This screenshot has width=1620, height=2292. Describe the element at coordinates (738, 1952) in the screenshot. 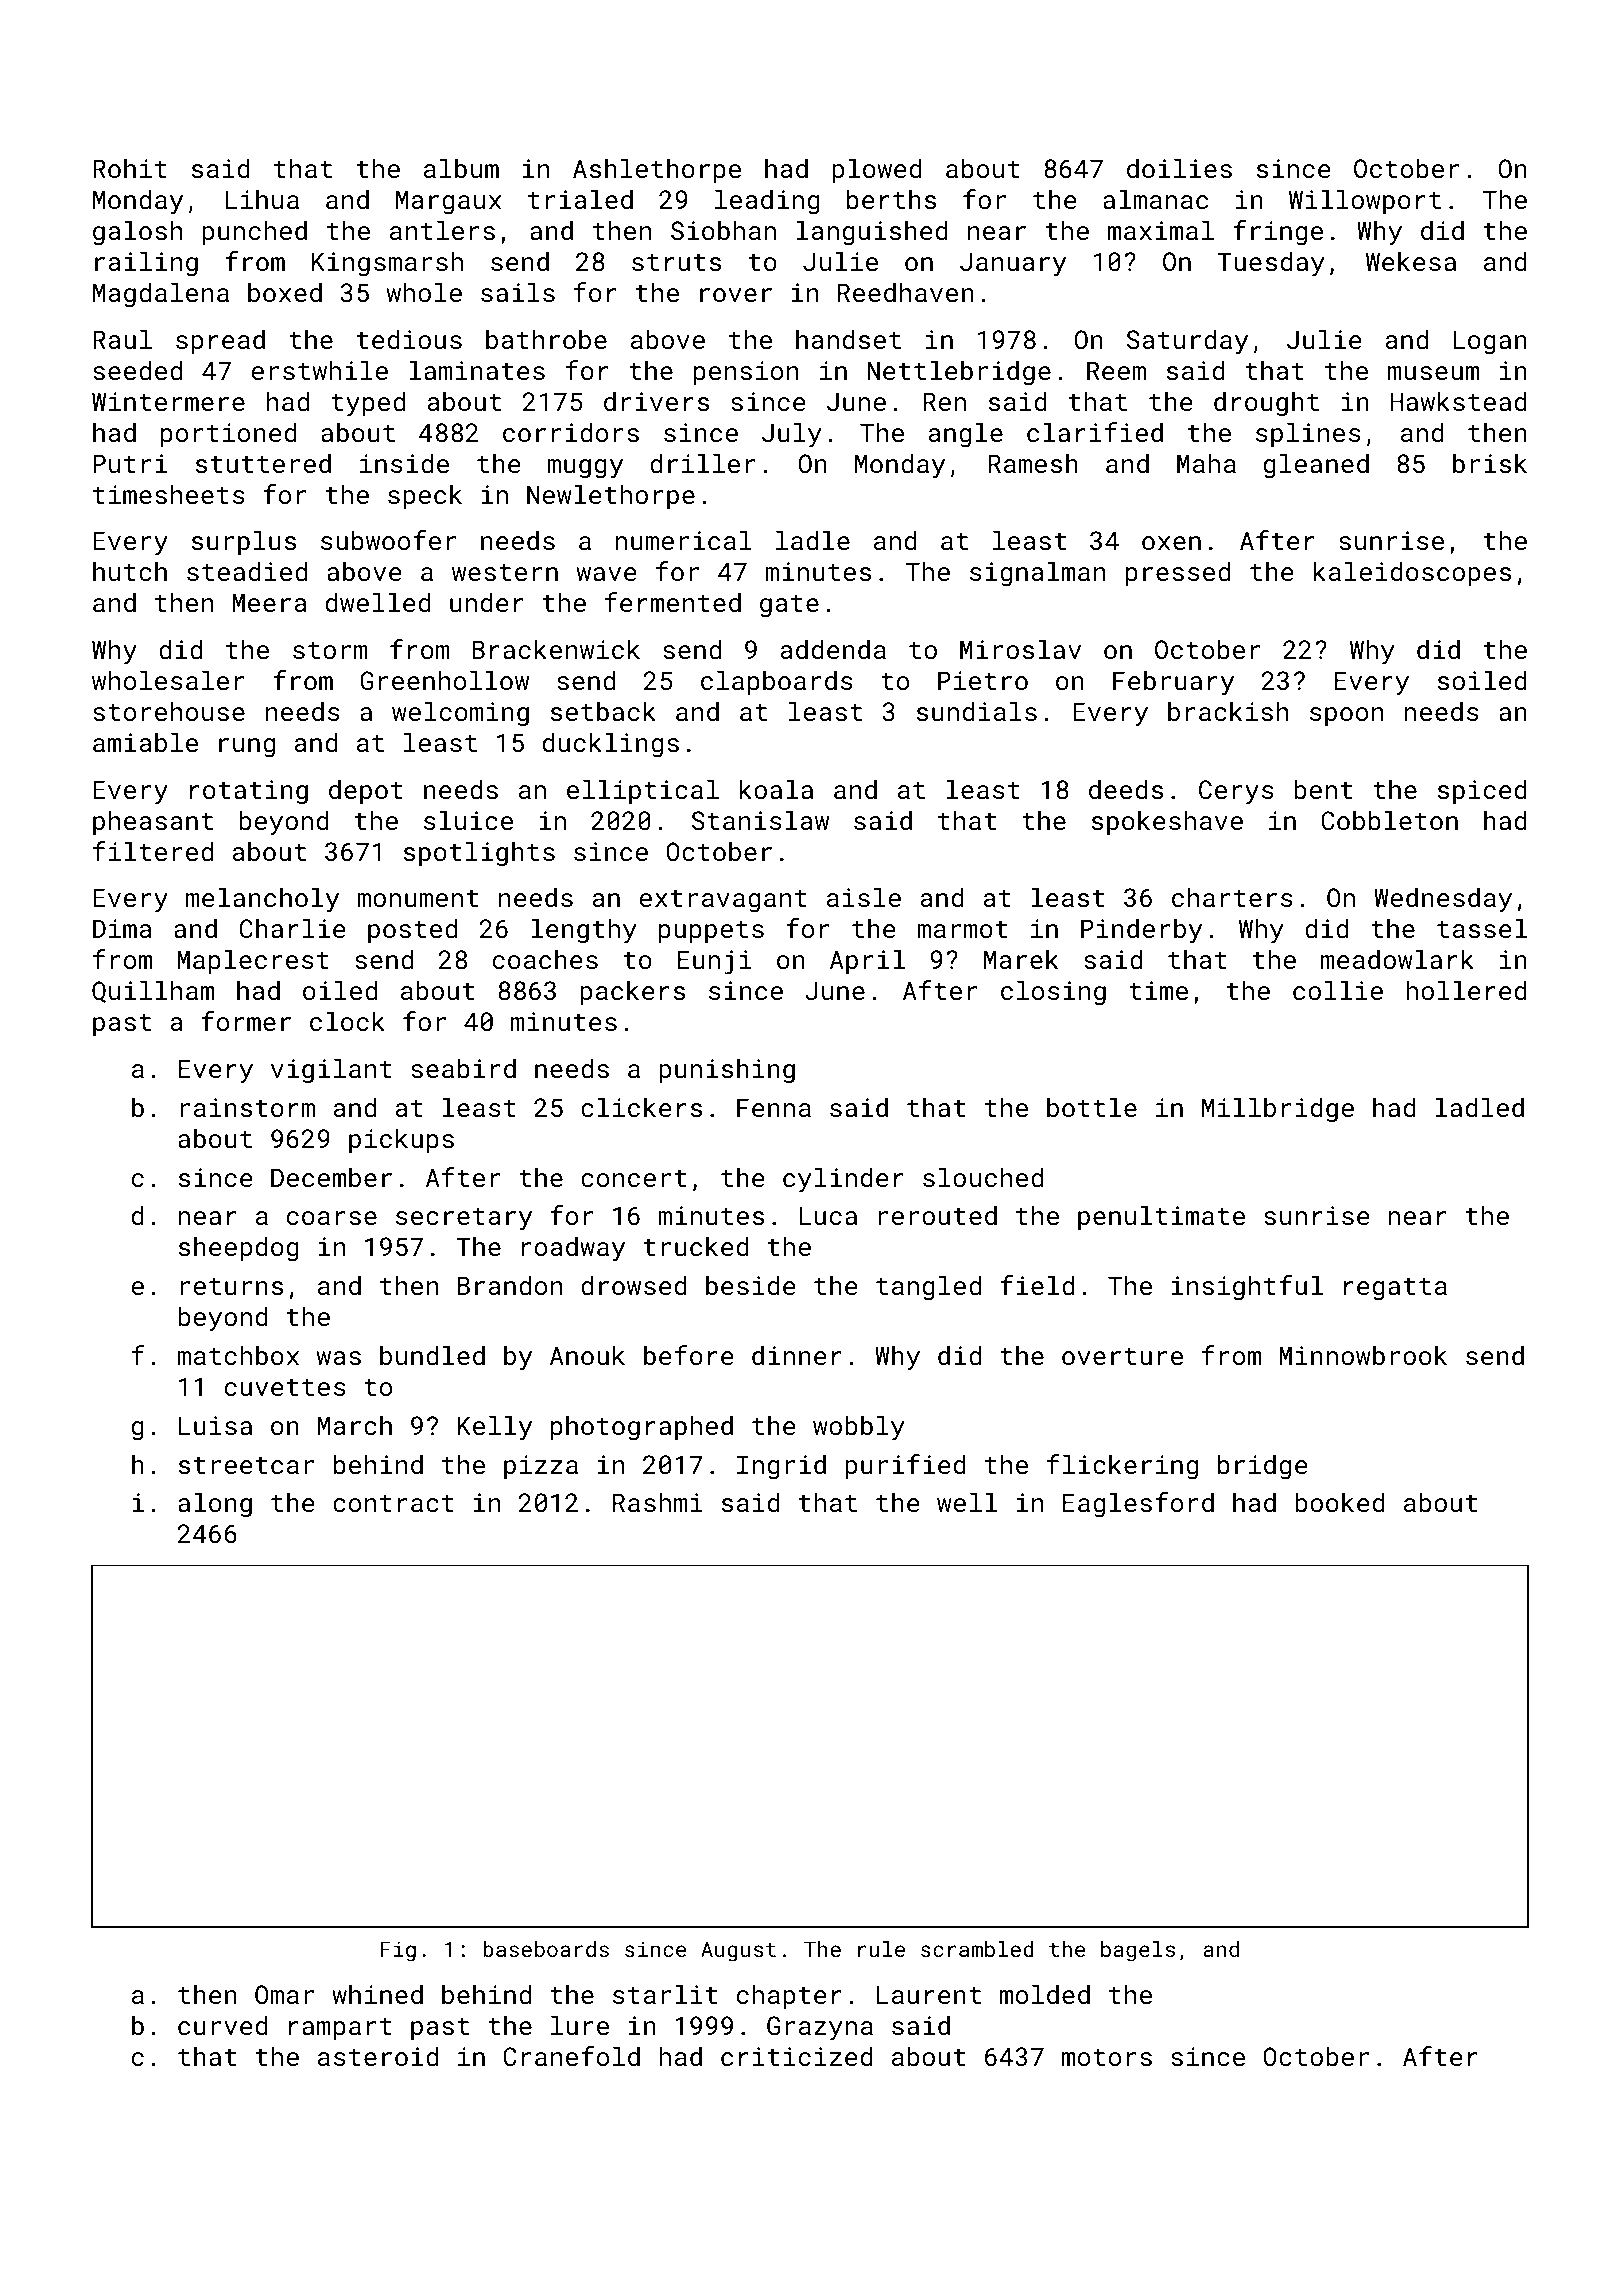

I see `August` at that location.
